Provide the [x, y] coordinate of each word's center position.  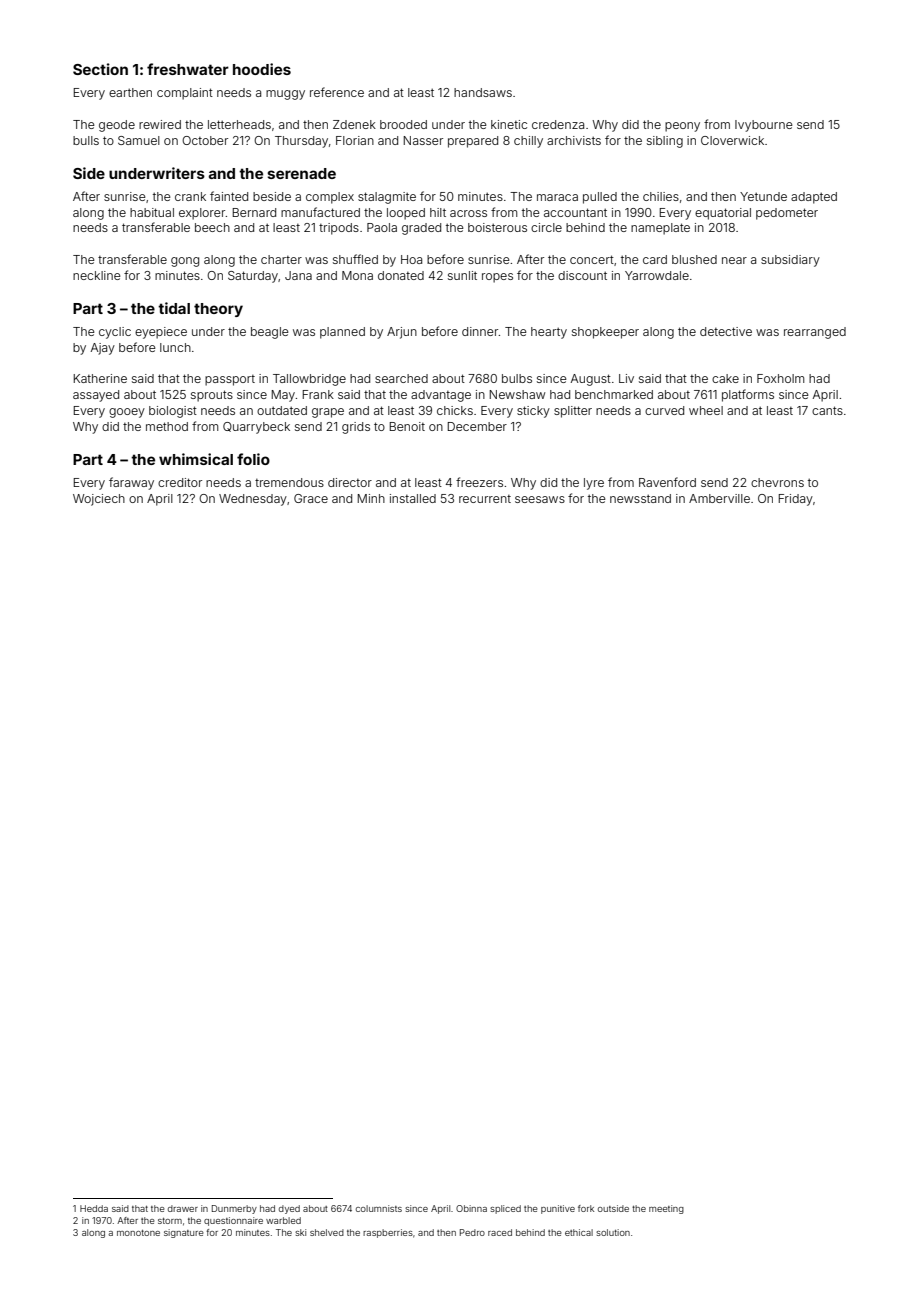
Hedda [94, 1208]
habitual [152, 212]
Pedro [472, 1232]
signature [184, 1233]
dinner [480, 331]
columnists [379, 1208]
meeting [666, 1209]
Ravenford [667, 482]
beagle [270, 333]
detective [726, 331]
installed [413, 498]
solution [613, 1232]
